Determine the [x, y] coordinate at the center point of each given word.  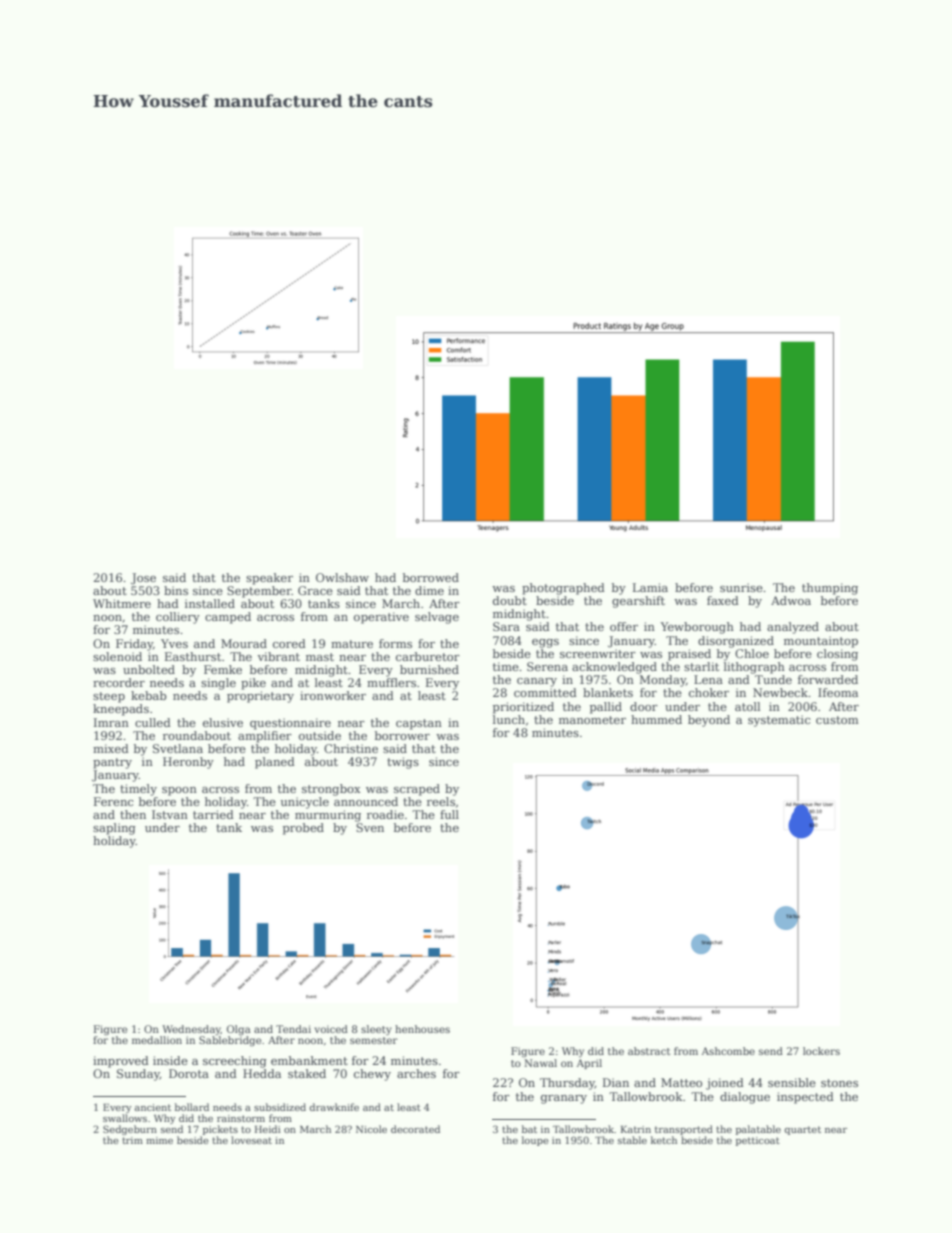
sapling [114, 829]
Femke [223, 669]
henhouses [422, 1029]
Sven [370, 827]
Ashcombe [728, 1051]
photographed [563, 589]
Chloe [752, 653]
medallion [157, 1040]
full [449, 814]
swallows [125, 1118]
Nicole [371, 1129]
